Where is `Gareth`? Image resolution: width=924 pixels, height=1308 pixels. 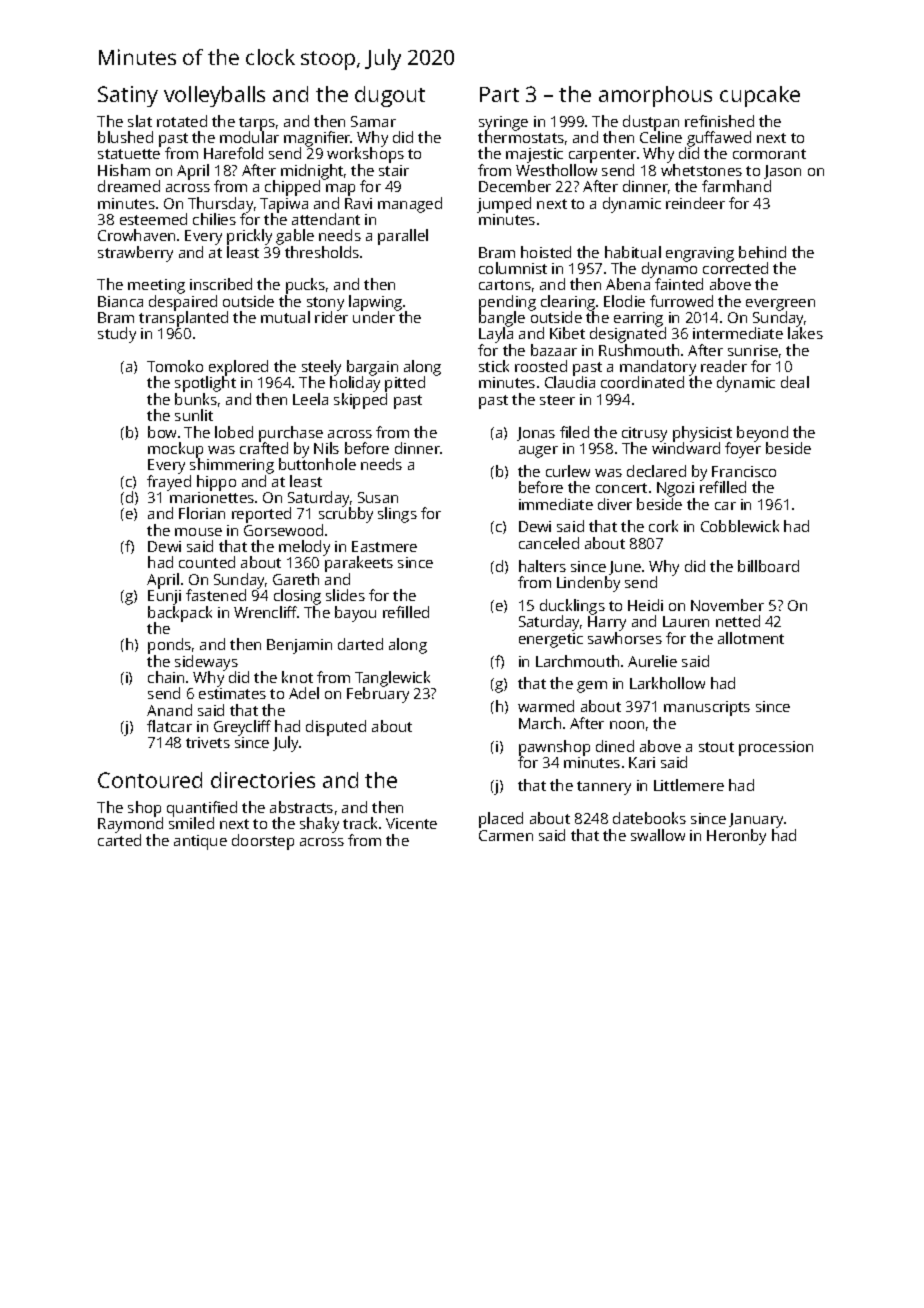 Gareth is located at coordinates (296, 579).
